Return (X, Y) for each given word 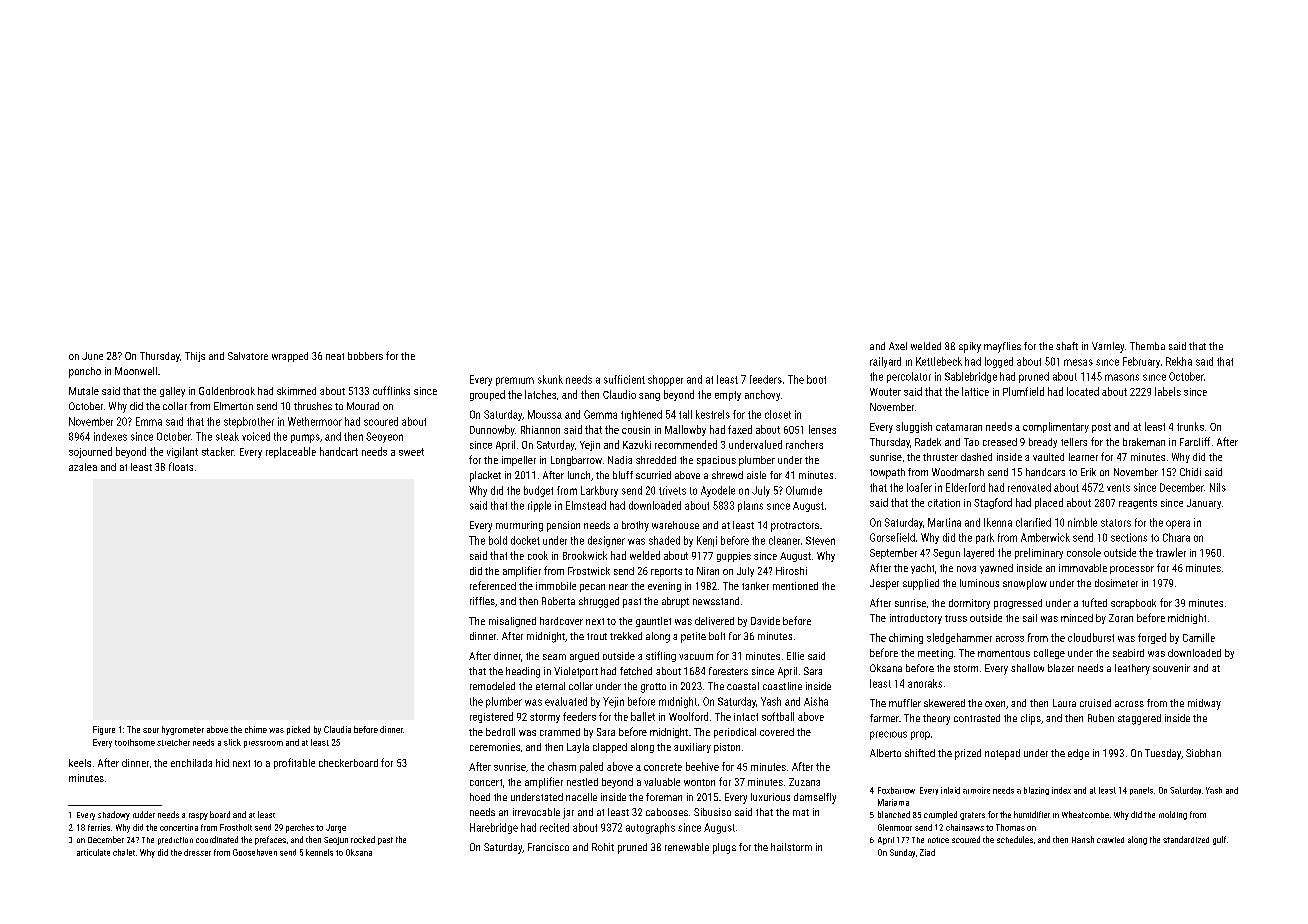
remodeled (492, 686)
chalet (124, 852)
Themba (1147, 346)
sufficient (624, 379)
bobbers (365, 356)
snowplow (1025, 584)
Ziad (927, 852)
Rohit (603, 847)
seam (554, 657)
